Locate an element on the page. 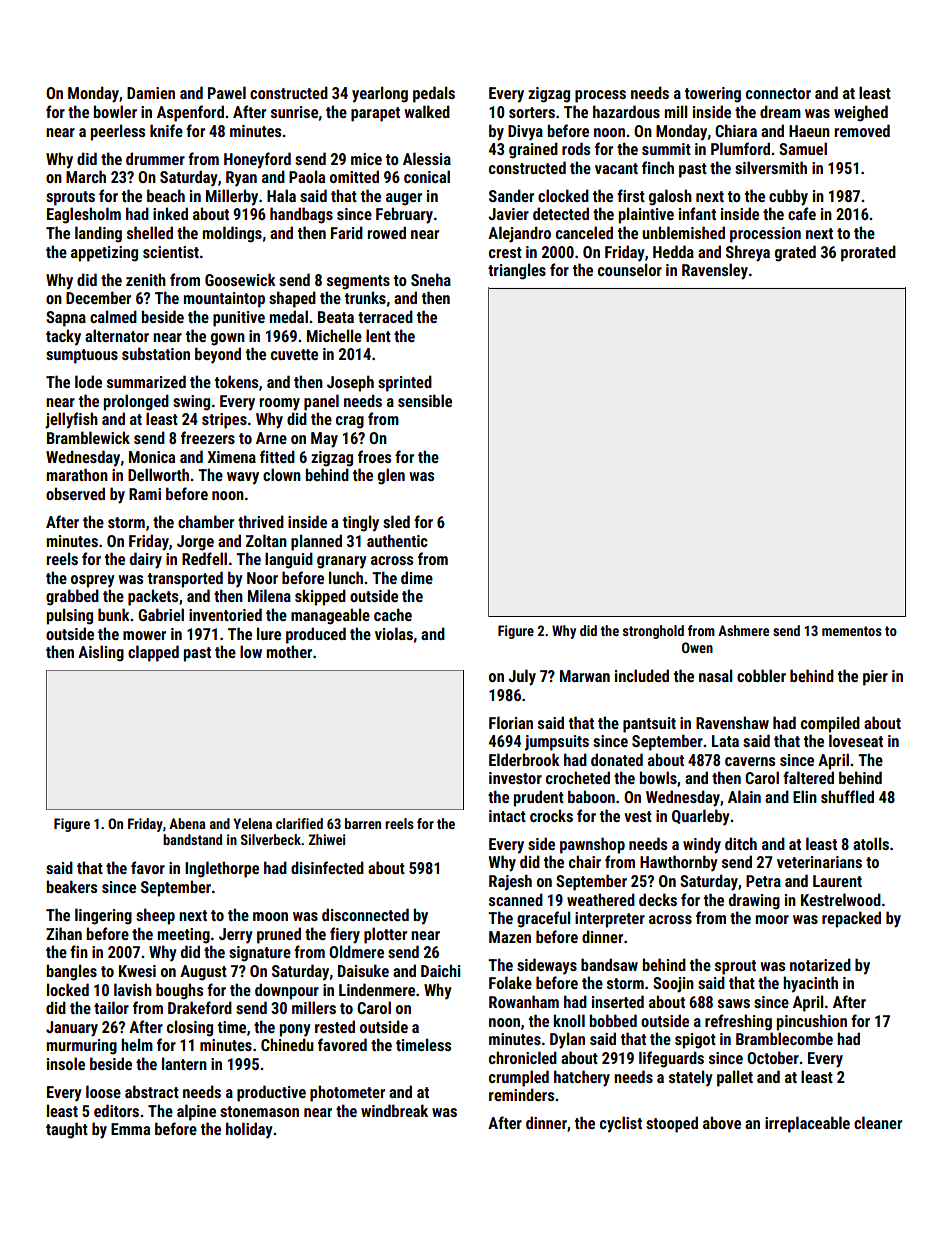 The width and height of the image is (952, 1233). drawing is located at coordinates (754, 901).
